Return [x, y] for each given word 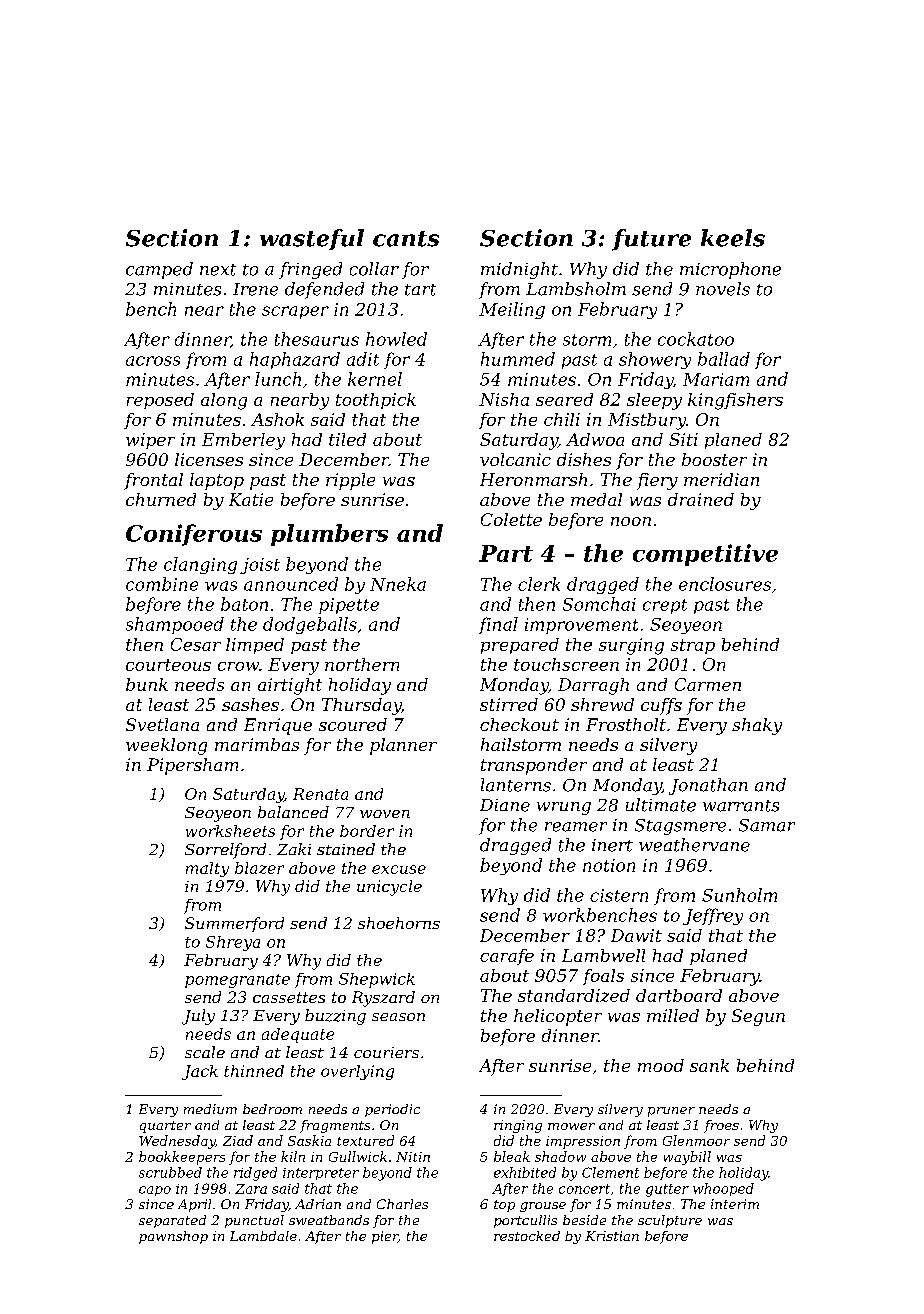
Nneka [398, 584]
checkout [519, 724]
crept [665, 606]
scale [205, 1052]
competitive [705, 555]
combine [162, 584]
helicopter [558, 1017]
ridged [255, 1174]
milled [673, 1015]
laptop [217, 481]
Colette [511, 519]
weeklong [166, 746]
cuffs [661, 706]
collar [374, 269]
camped [159, 270]
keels [733, 238]
